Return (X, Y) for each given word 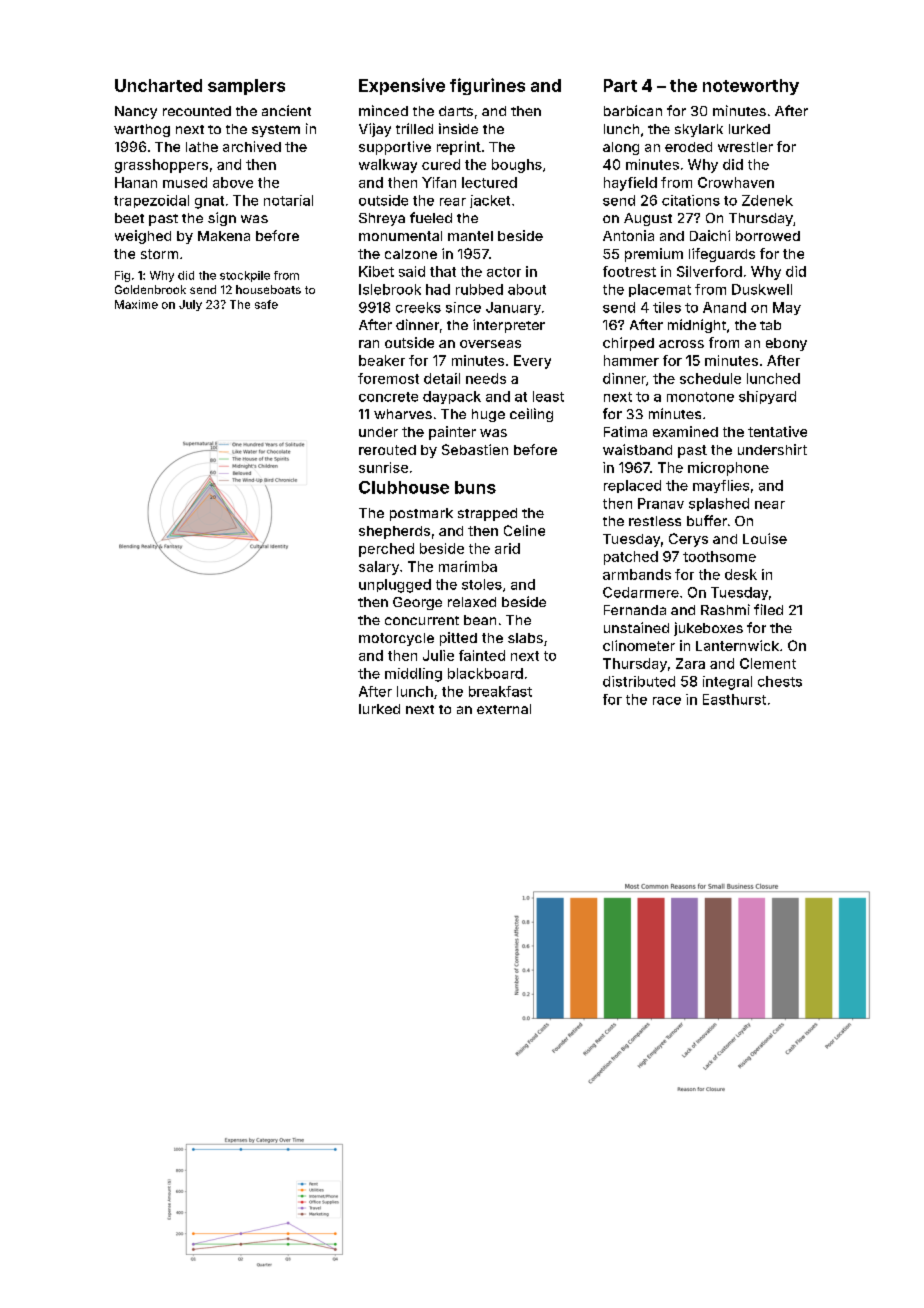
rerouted (387, 450)
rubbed (479, 289)
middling (413, 675)
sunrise (383, 467)
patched (631, 558)
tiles (667, 307)
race (667, 701)
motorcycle (396, 639)
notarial (288, 200)
